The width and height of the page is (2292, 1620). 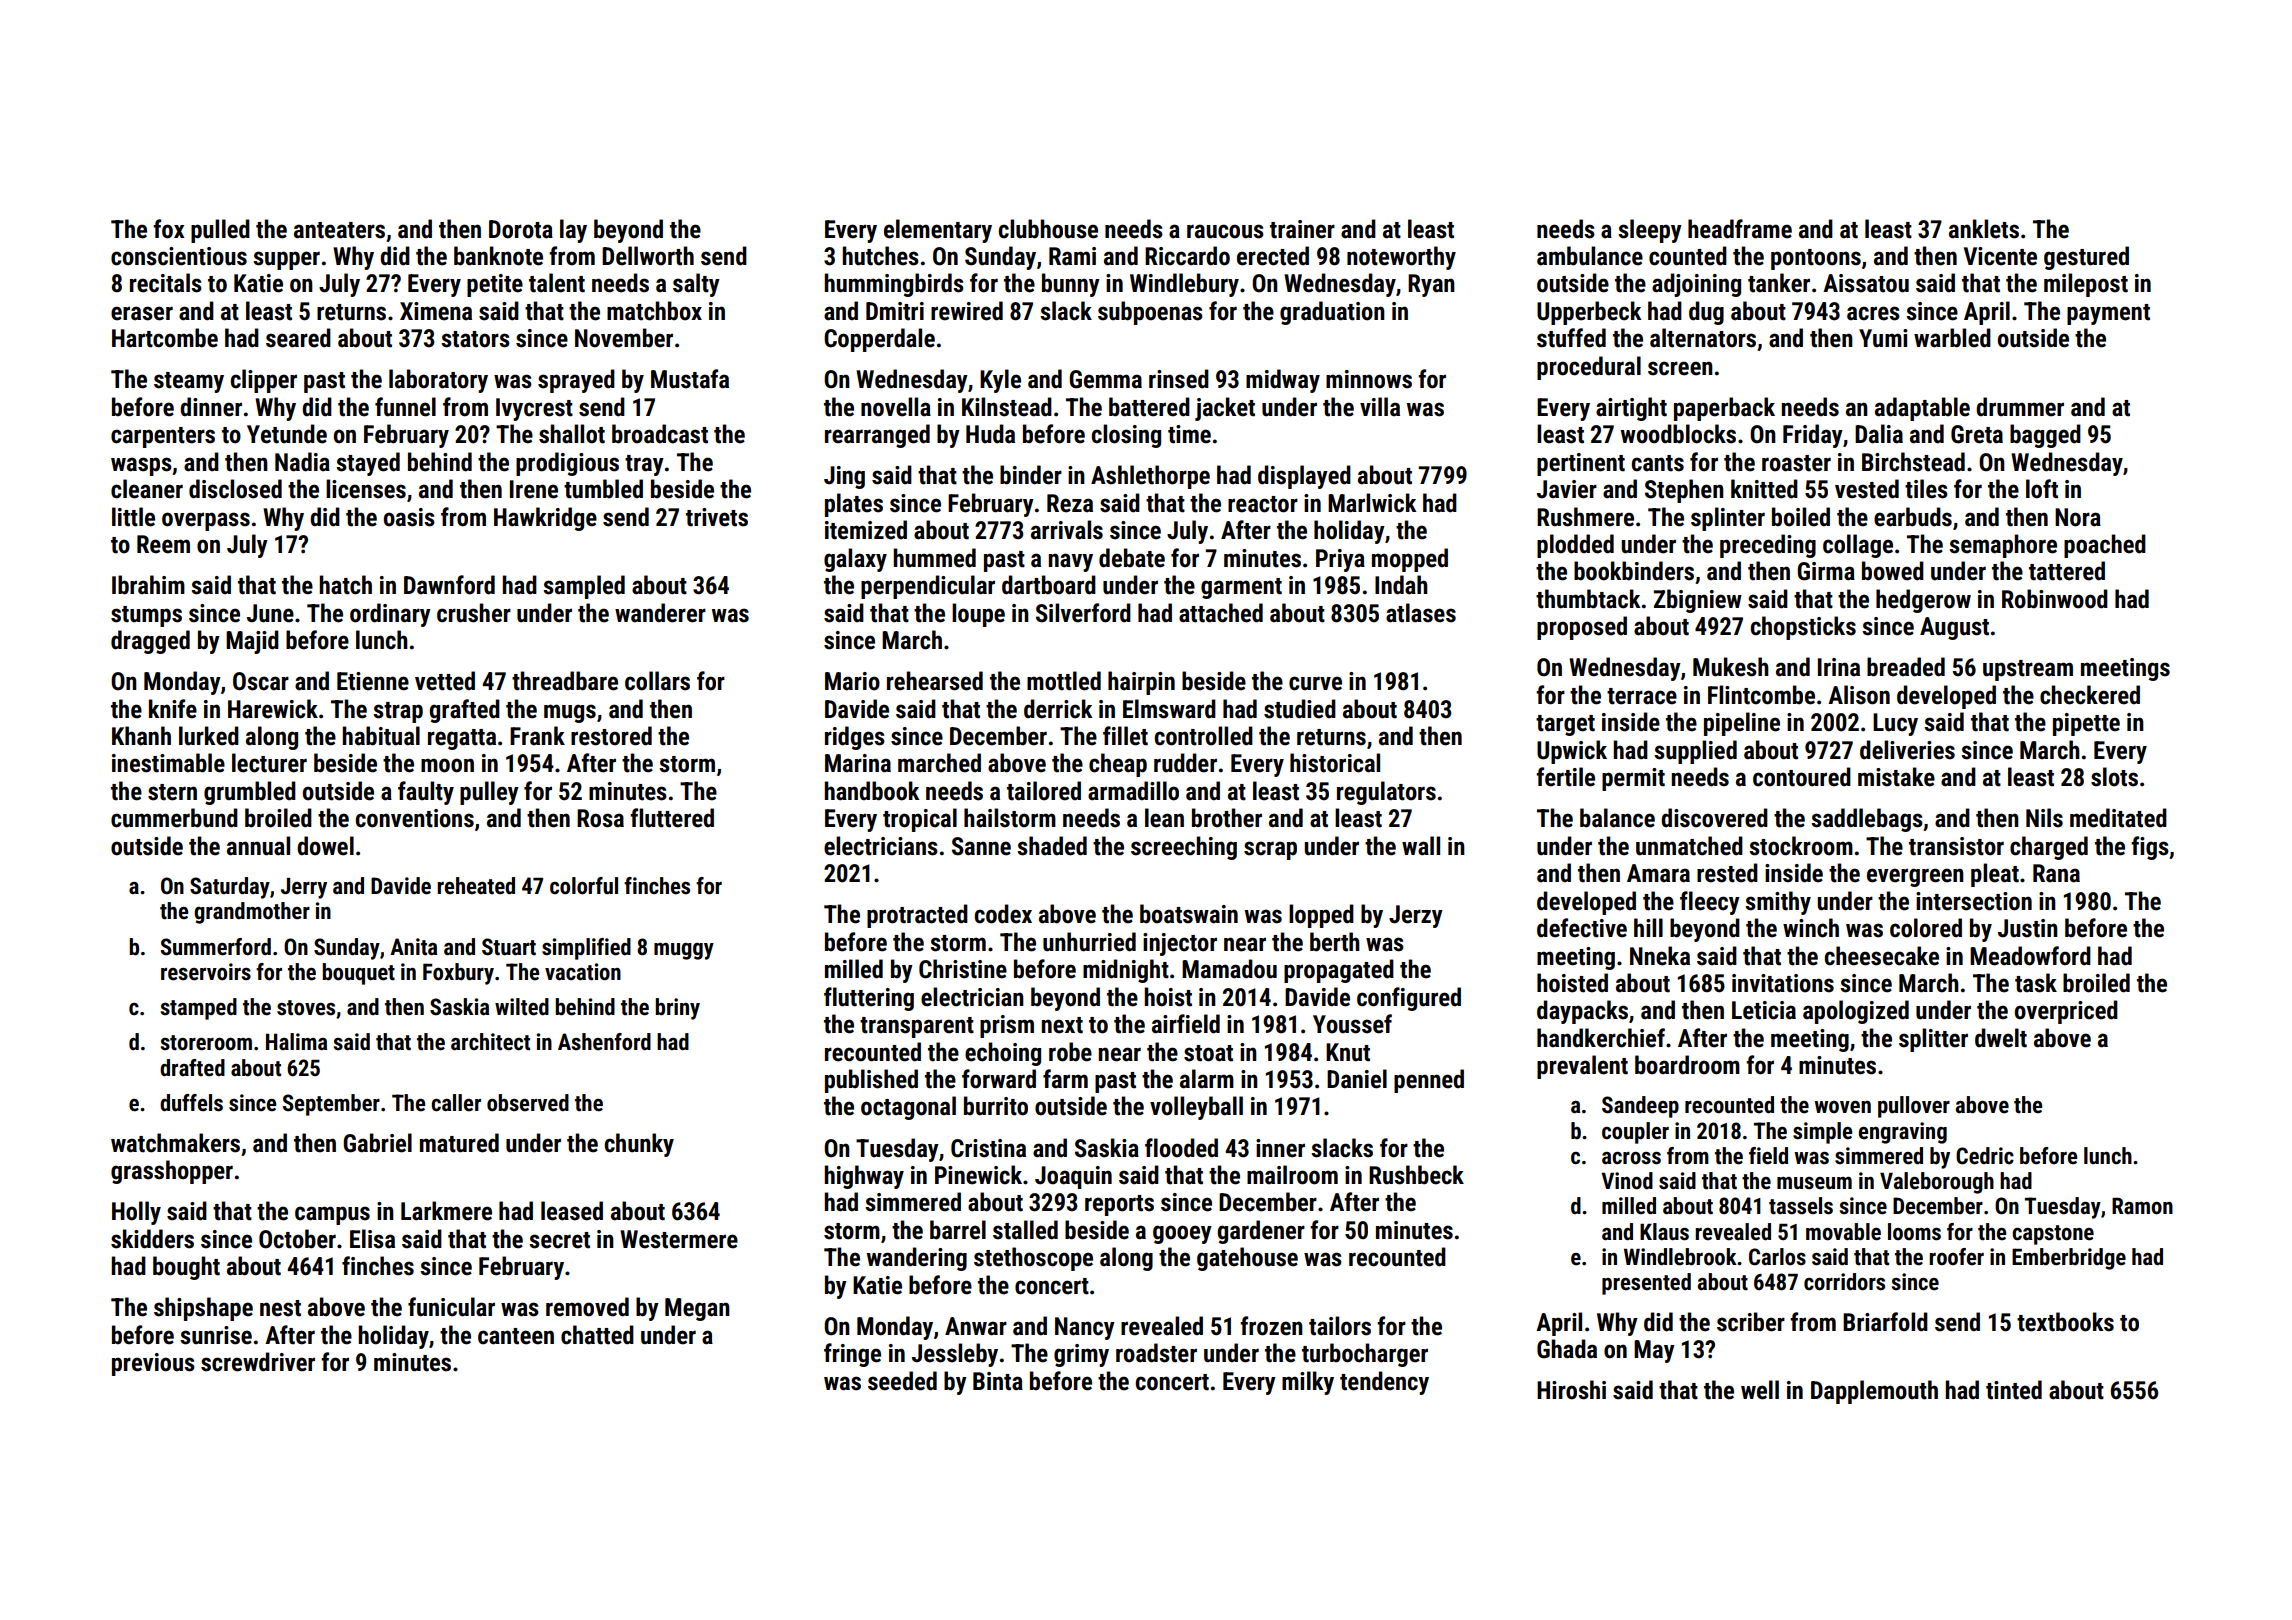 I want to click on subpoenas, so click(x=1150, y=313).
